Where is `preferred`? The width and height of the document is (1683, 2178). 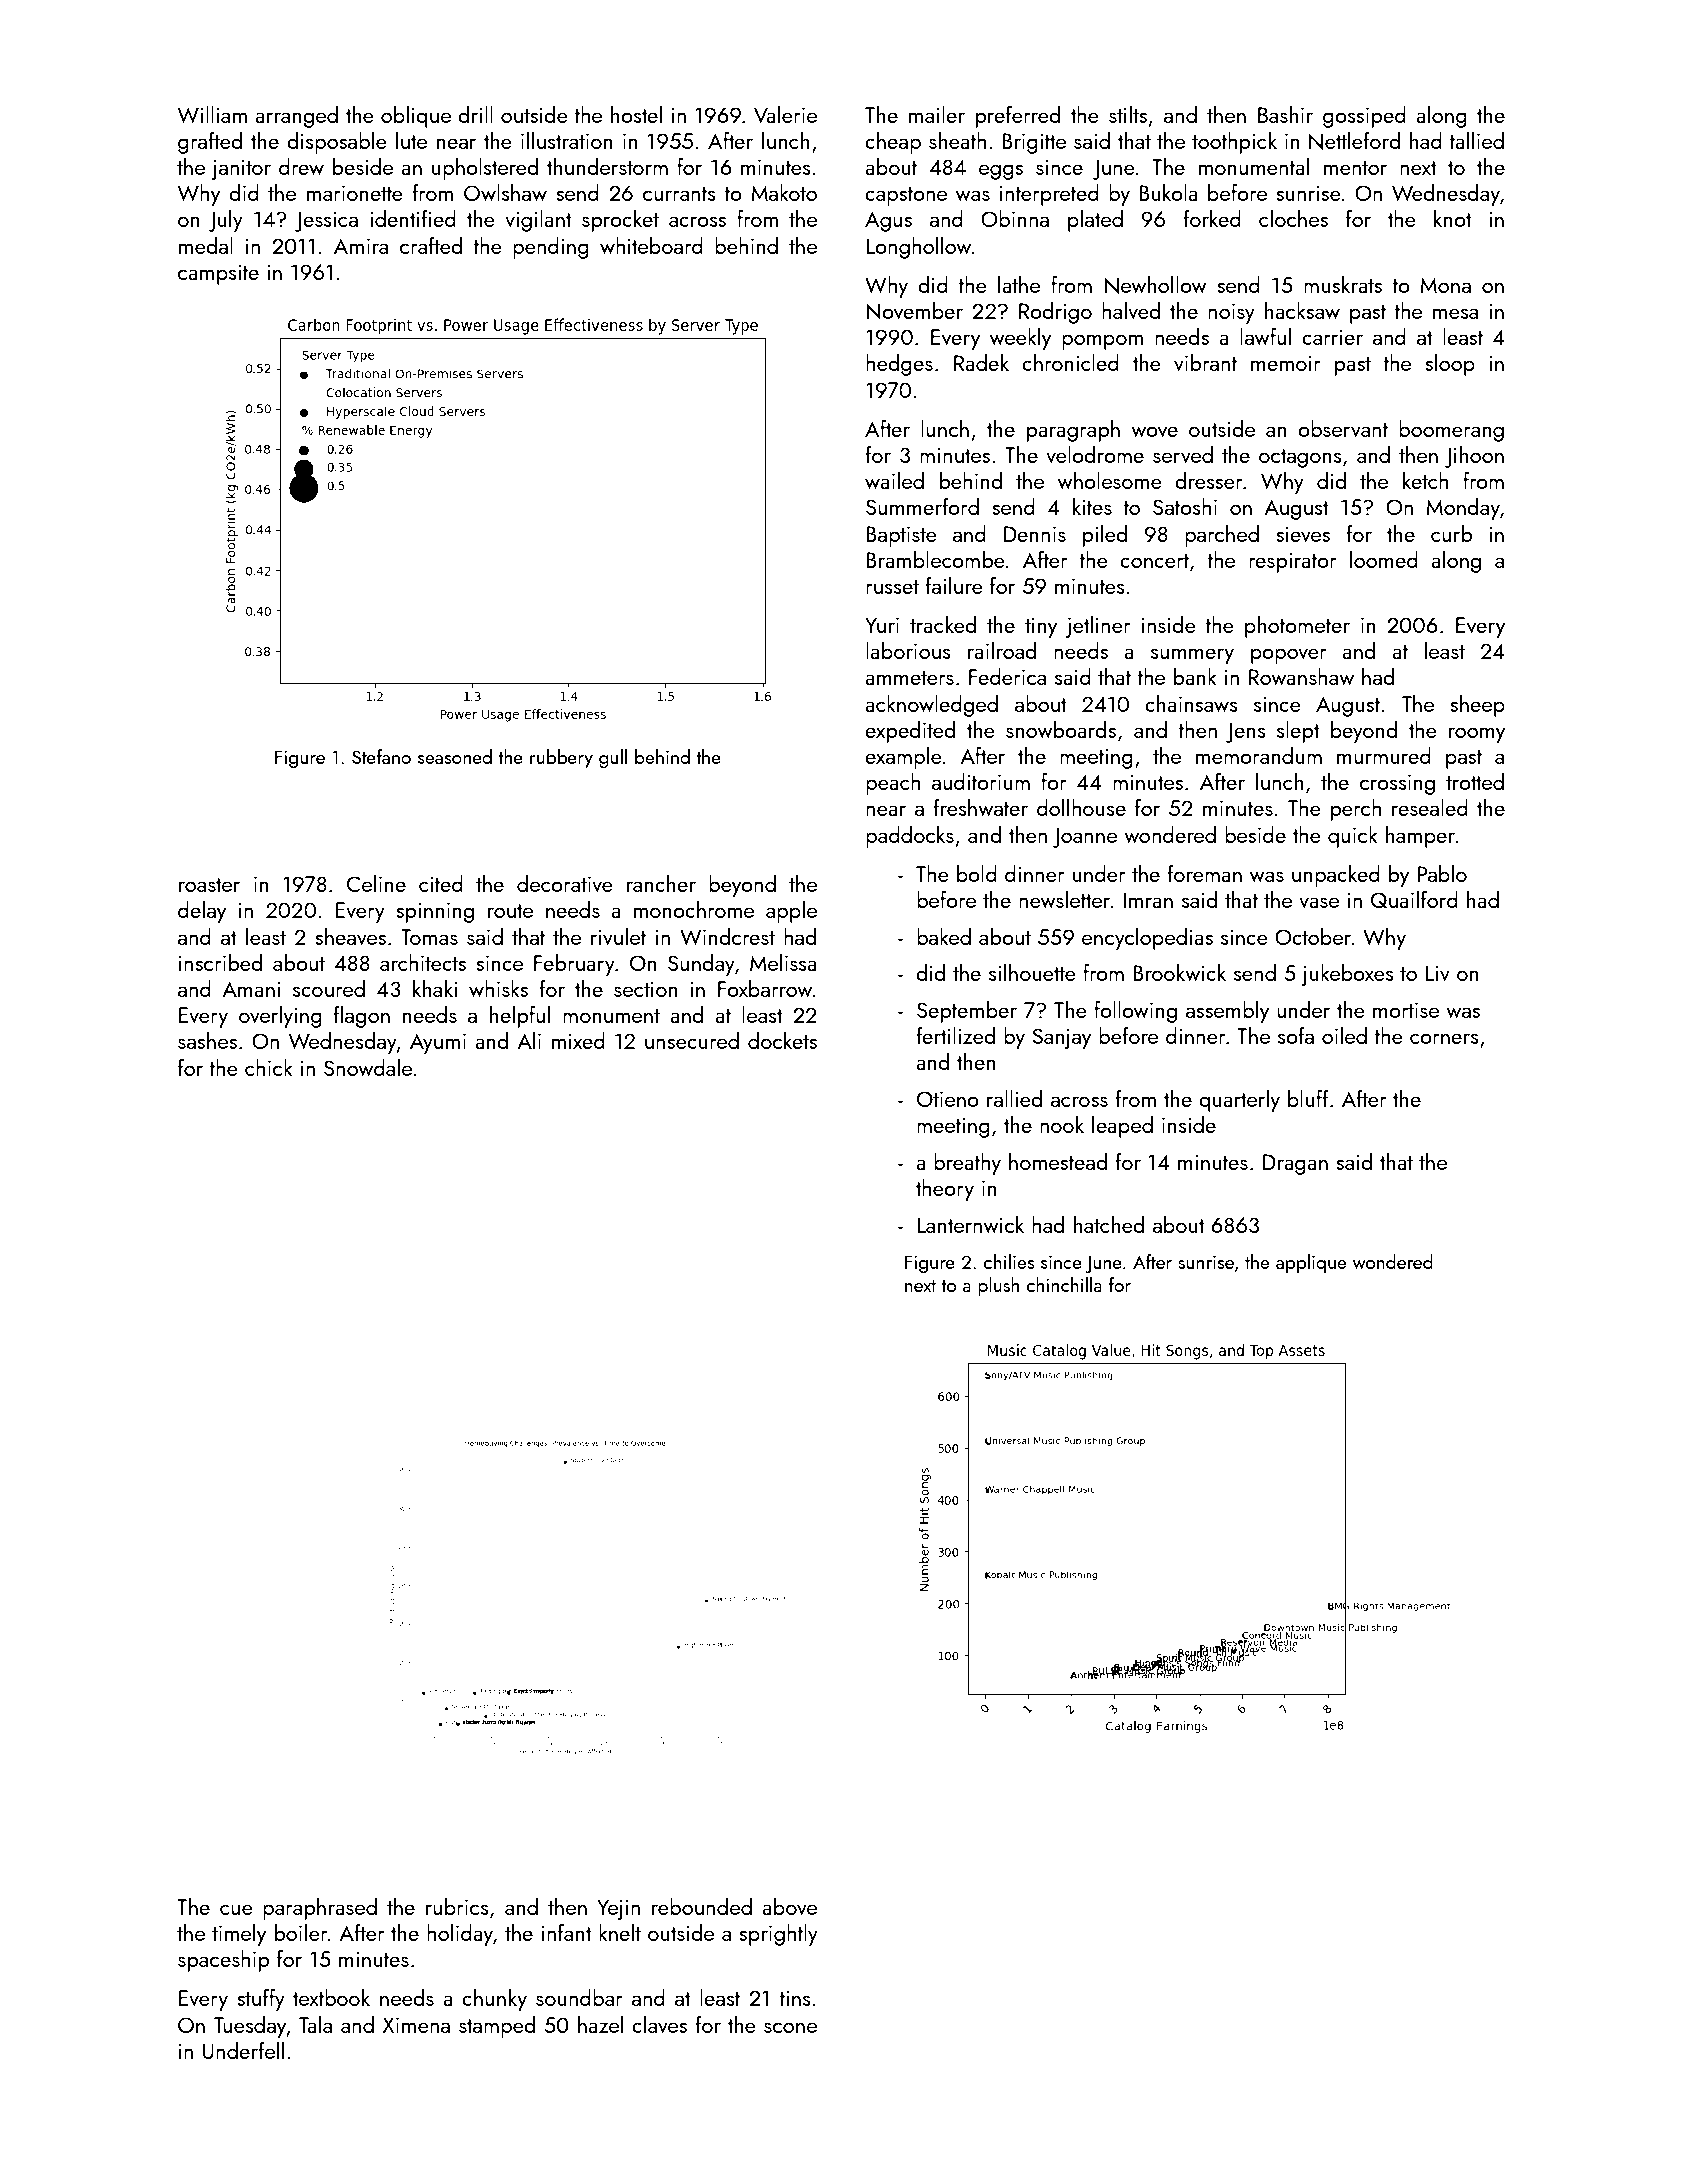 preferred is located at coordinates (1018, 117).
